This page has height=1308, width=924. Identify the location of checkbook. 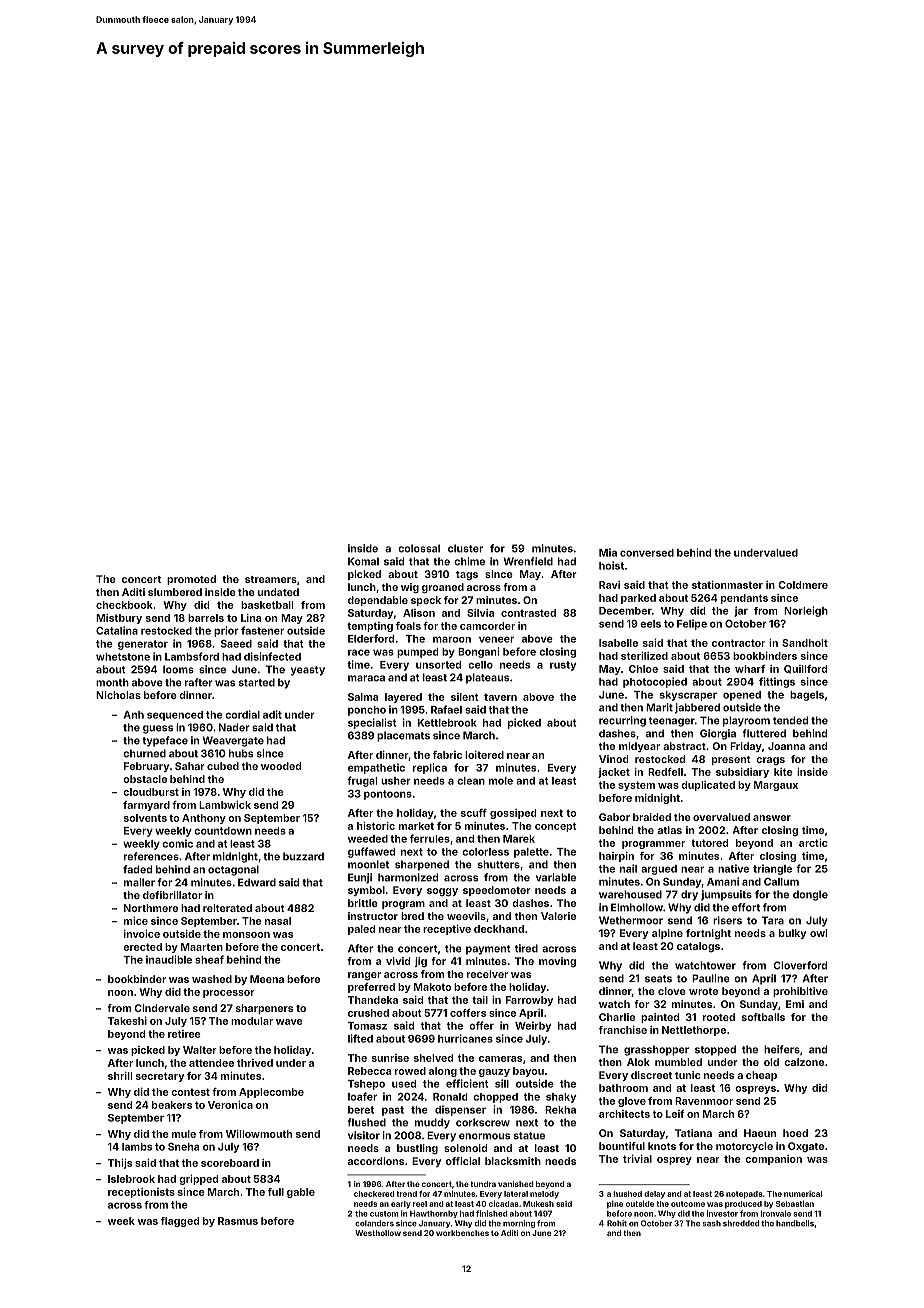
(124, 605).
